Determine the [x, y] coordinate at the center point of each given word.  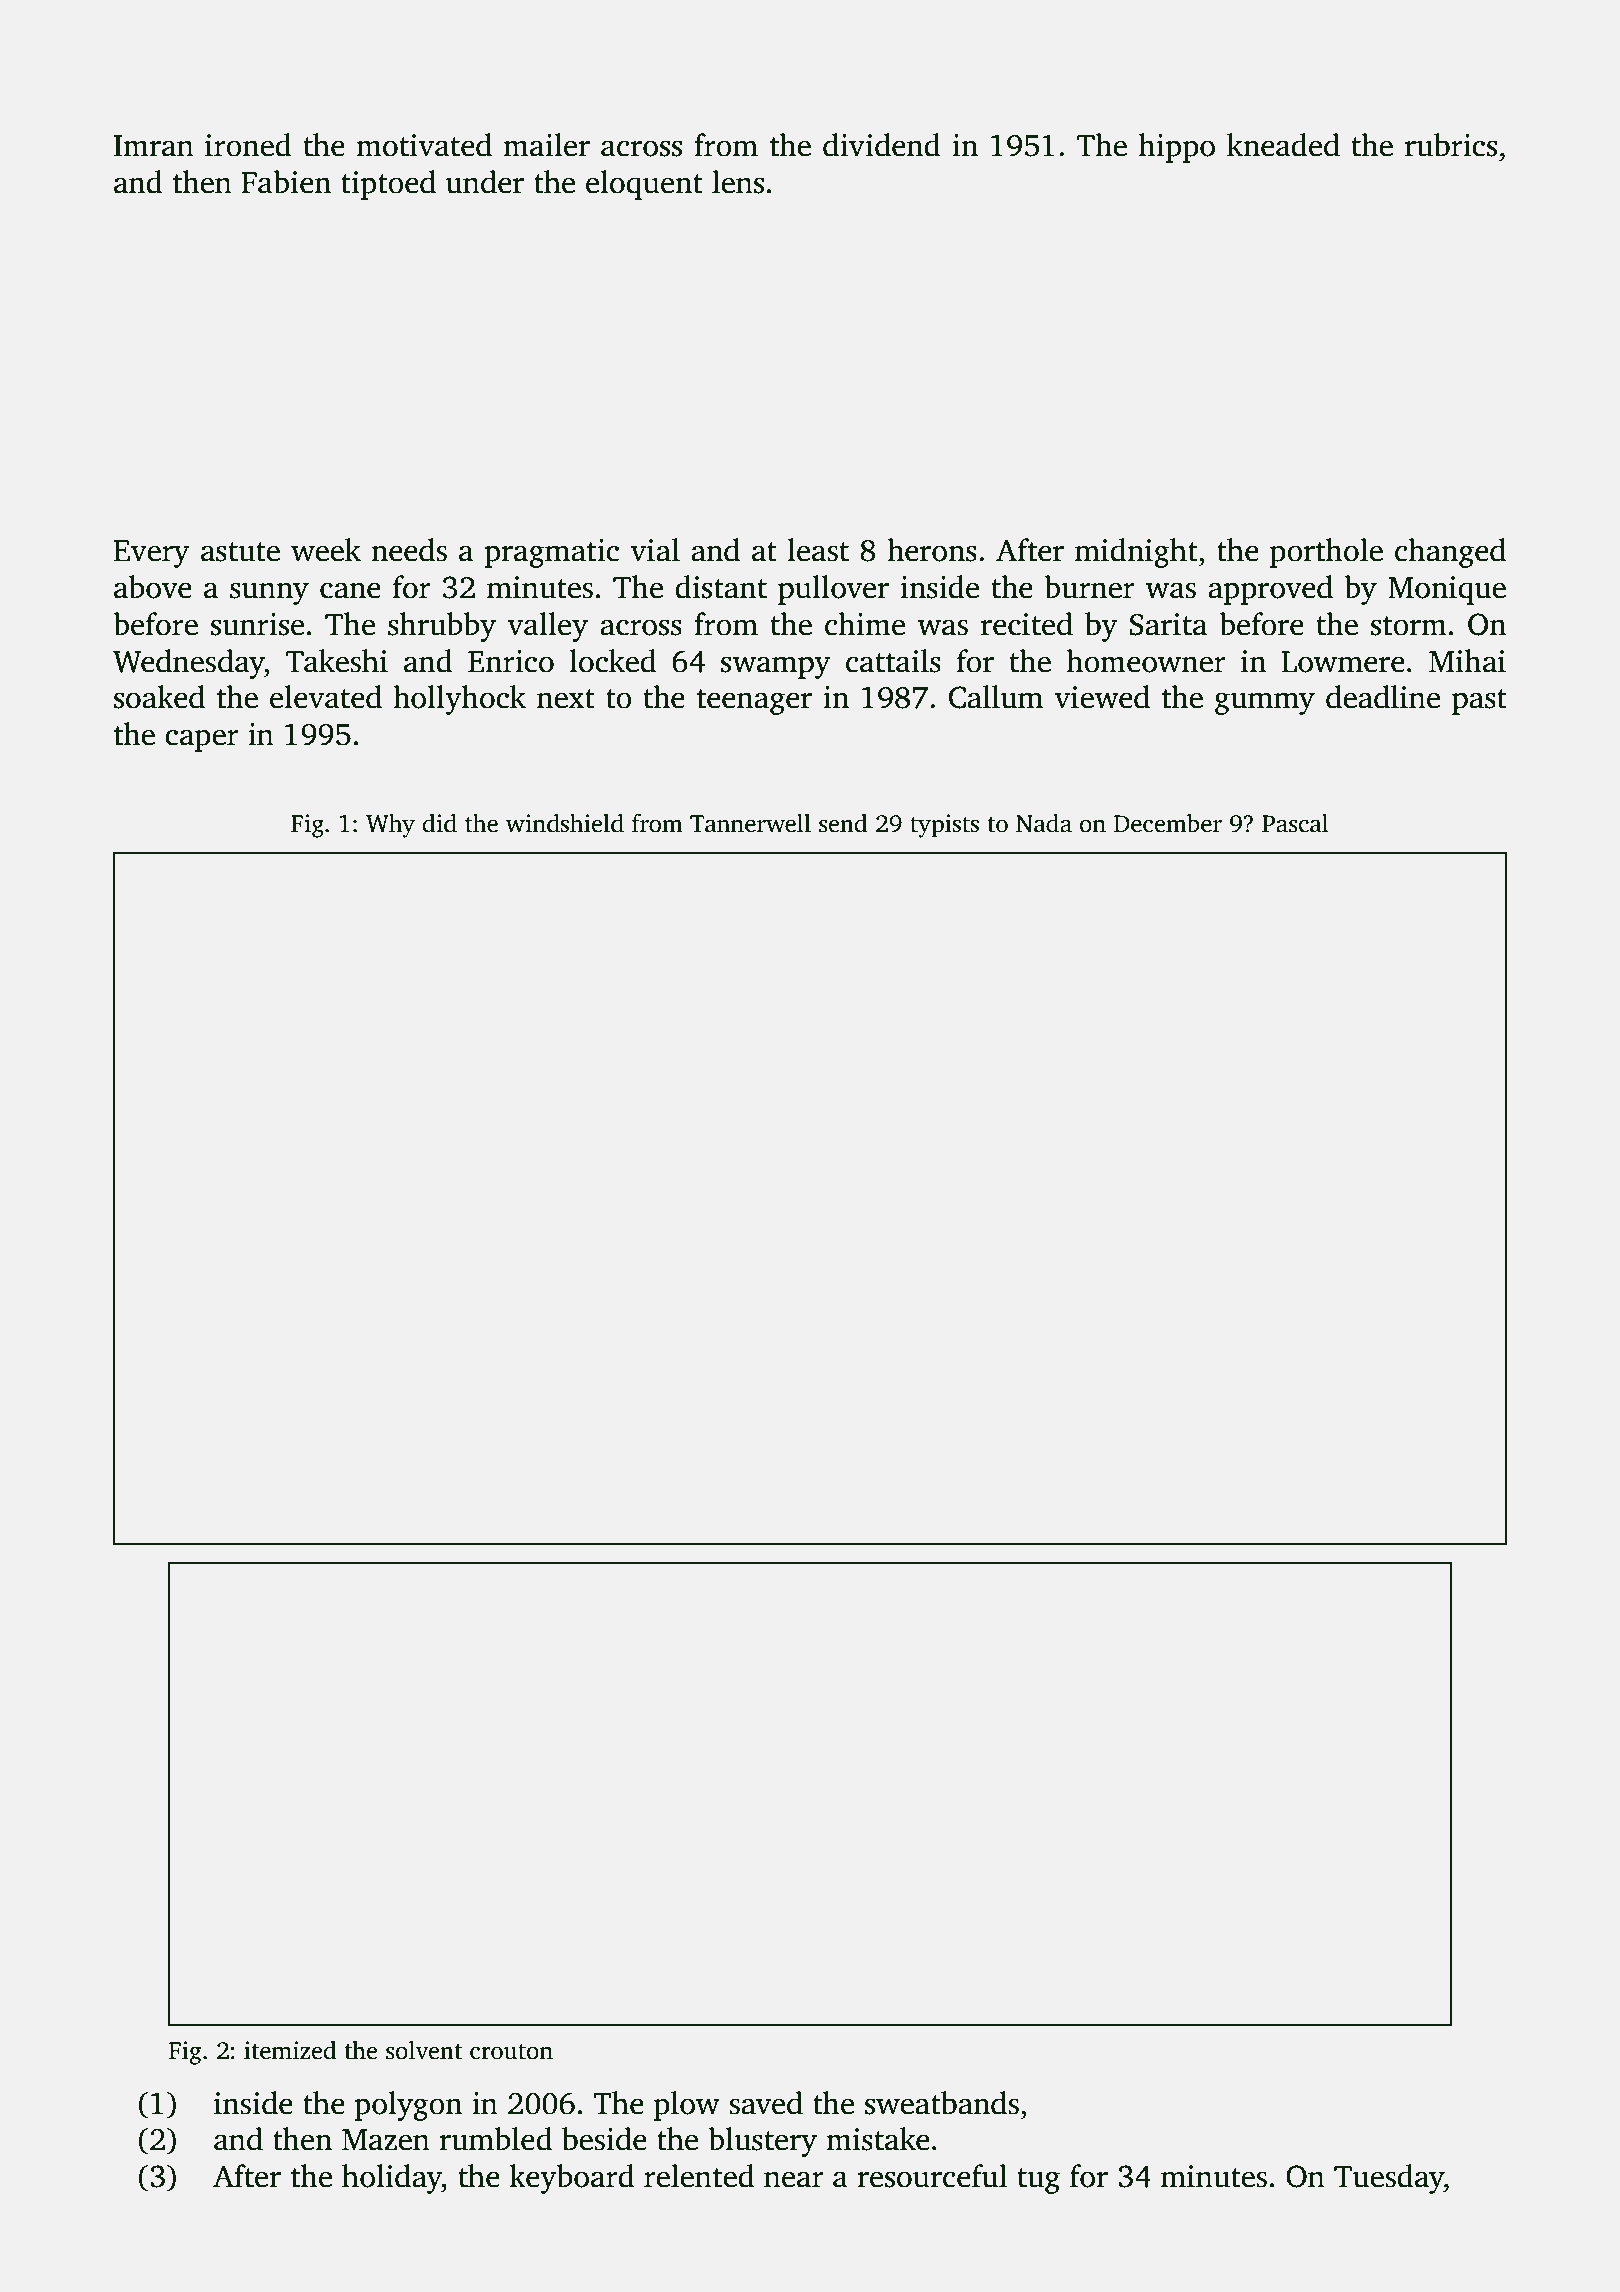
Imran [154, 146]
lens [738, 182]
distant [721, 587]
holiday [392, 2179]
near [794, 2179]
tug [1038, 2181]
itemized [290, 2050]
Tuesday [1389, 2179]
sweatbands [942, 2103]
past [1479, 702]
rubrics [1451, 145]
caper [202, 740]
